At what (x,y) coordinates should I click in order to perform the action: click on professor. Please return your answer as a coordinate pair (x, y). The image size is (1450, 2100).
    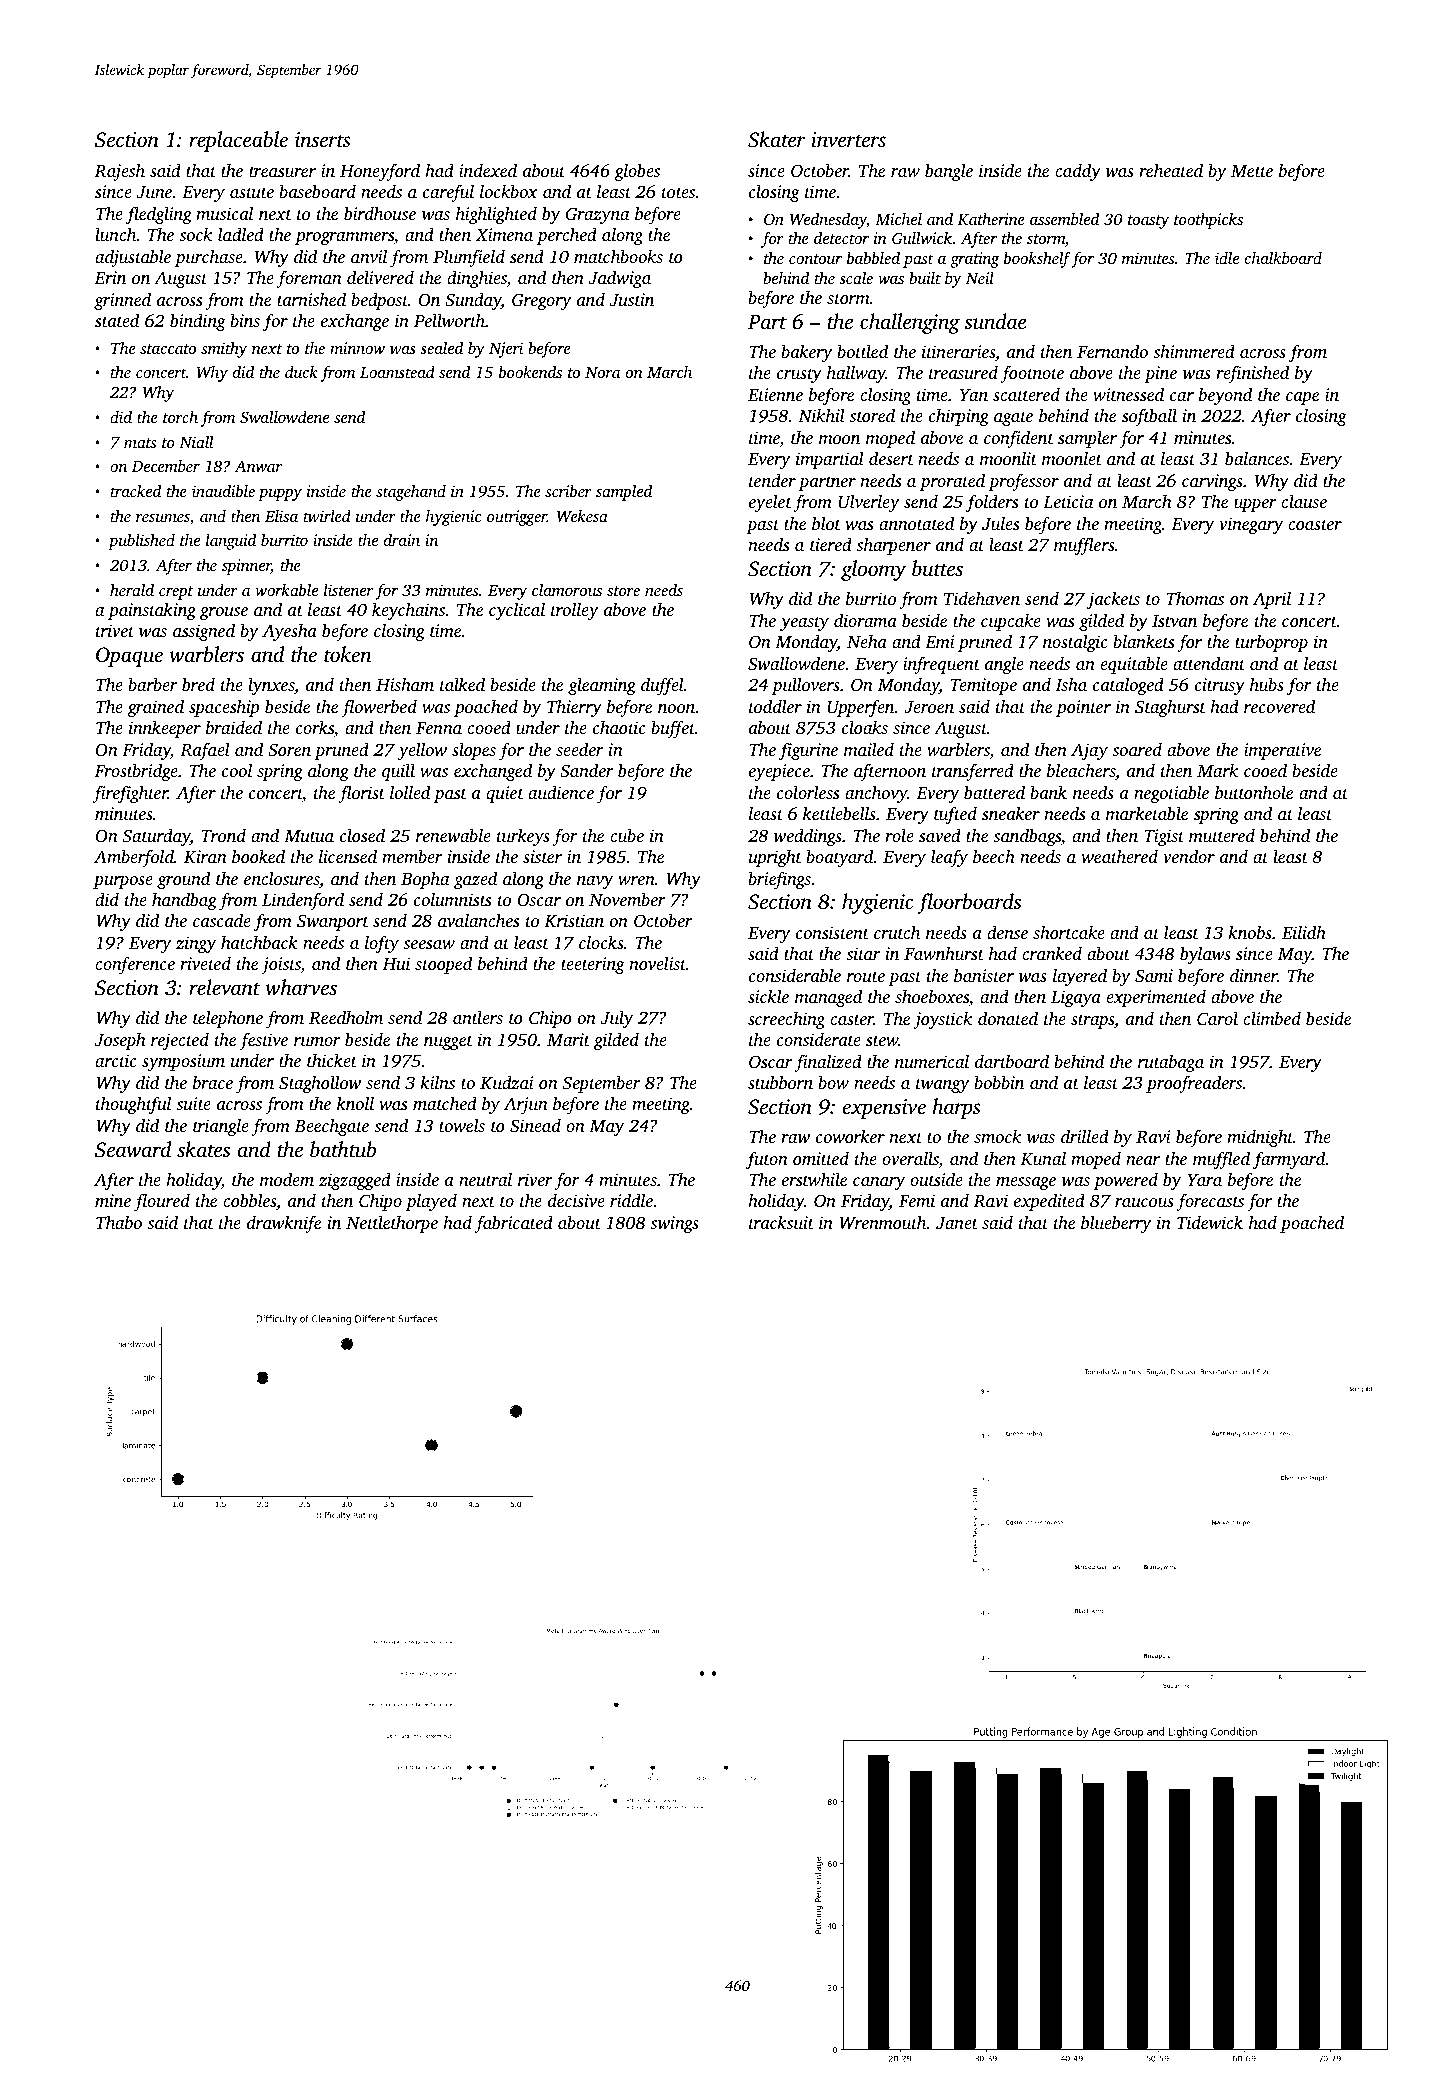
    Looking at the image, I should click on (1023, 482).
